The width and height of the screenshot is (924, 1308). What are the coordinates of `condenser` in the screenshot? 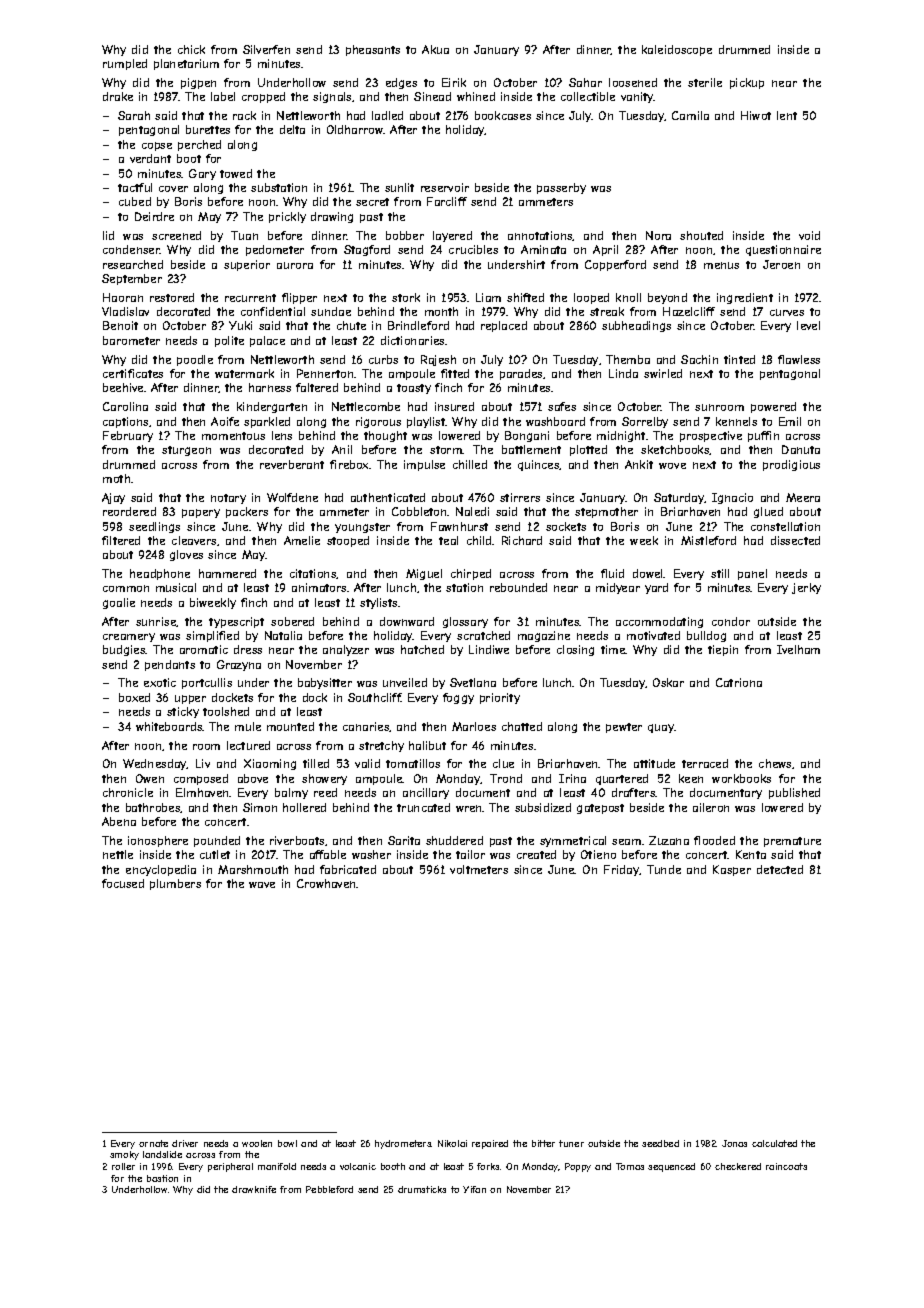 It's located at (131, 249).
